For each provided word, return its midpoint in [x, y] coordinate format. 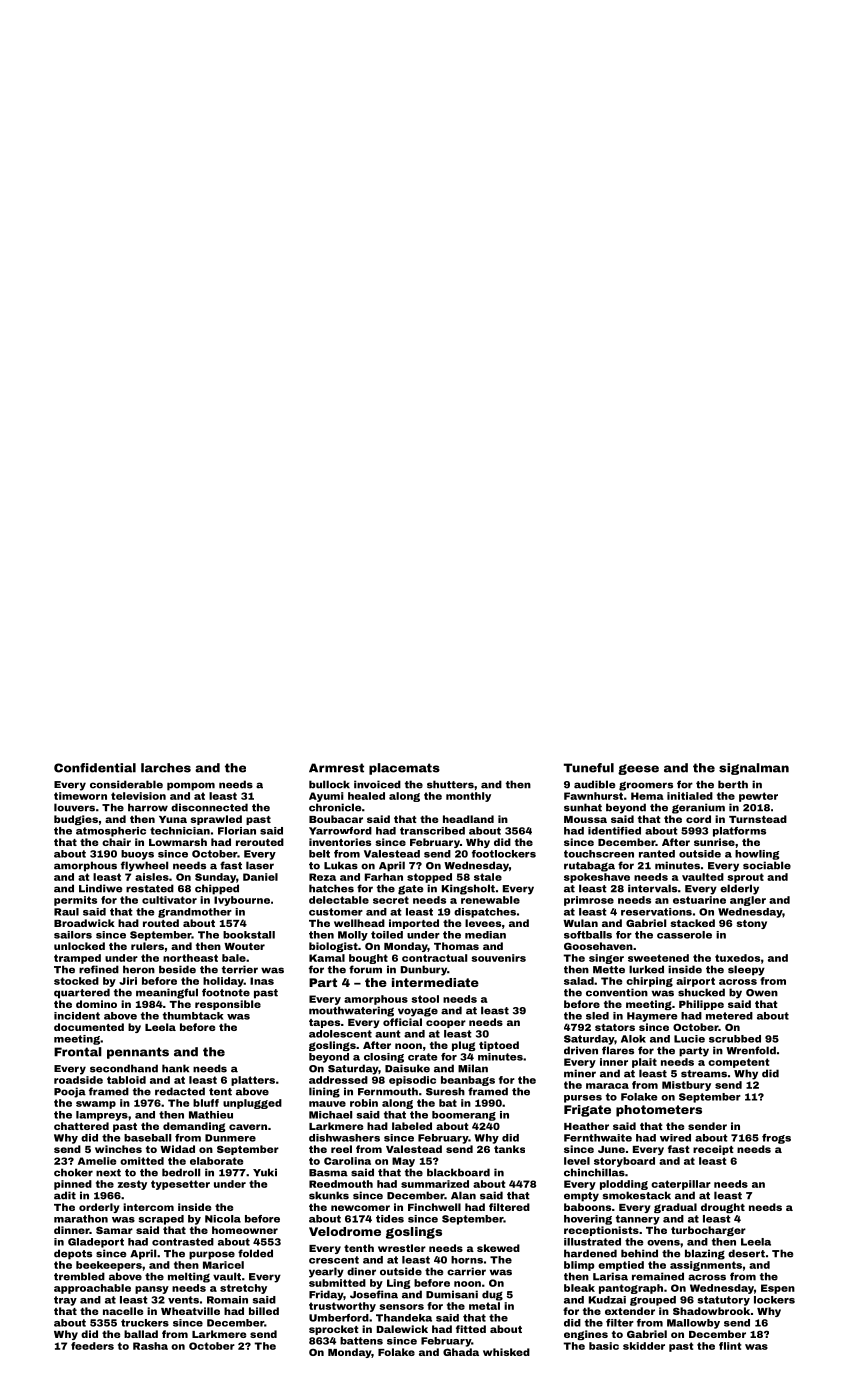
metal [484, 1306]
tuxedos [737, 958]
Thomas [456, 946]
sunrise [714, 842]
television [138, 796]
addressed [338, 1080]
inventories [340, 842]
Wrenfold [751, 1050]
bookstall [249, 935]
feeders [92, 1346]
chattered [81, 1126]
